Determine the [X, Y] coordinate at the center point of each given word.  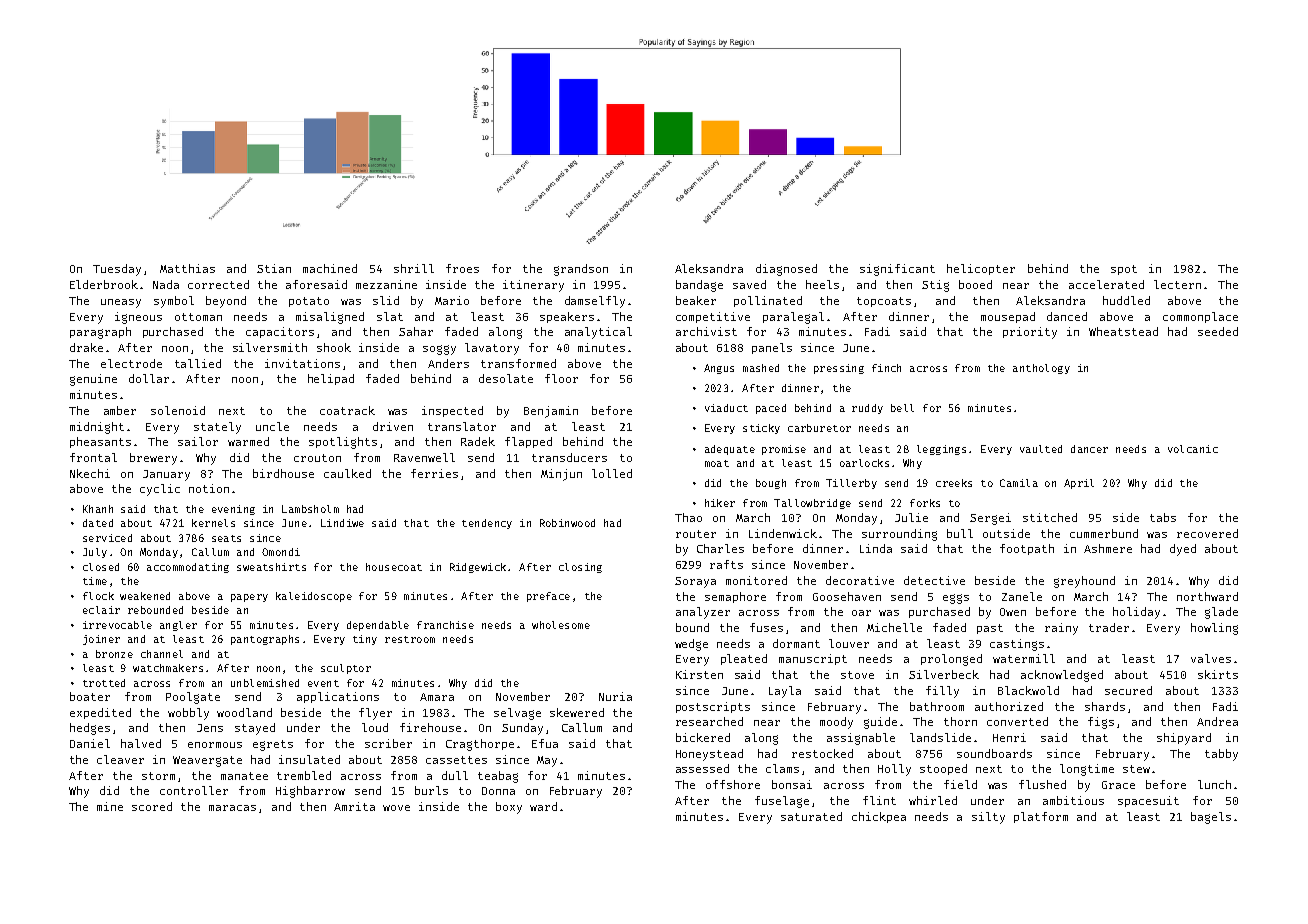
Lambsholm [310, 509]
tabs [1163, 517]
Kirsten [699, 674]
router [696, 534]
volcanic [1193, 449]
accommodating [188, 568]
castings [1017, 645]
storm [158, 776]
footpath [1027, 549]
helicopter [981, 269]
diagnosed [786, 270]
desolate [506, 378]
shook [334, 347]
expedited [100, 713]
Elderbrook [104, 284]
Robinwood [567, 523]
